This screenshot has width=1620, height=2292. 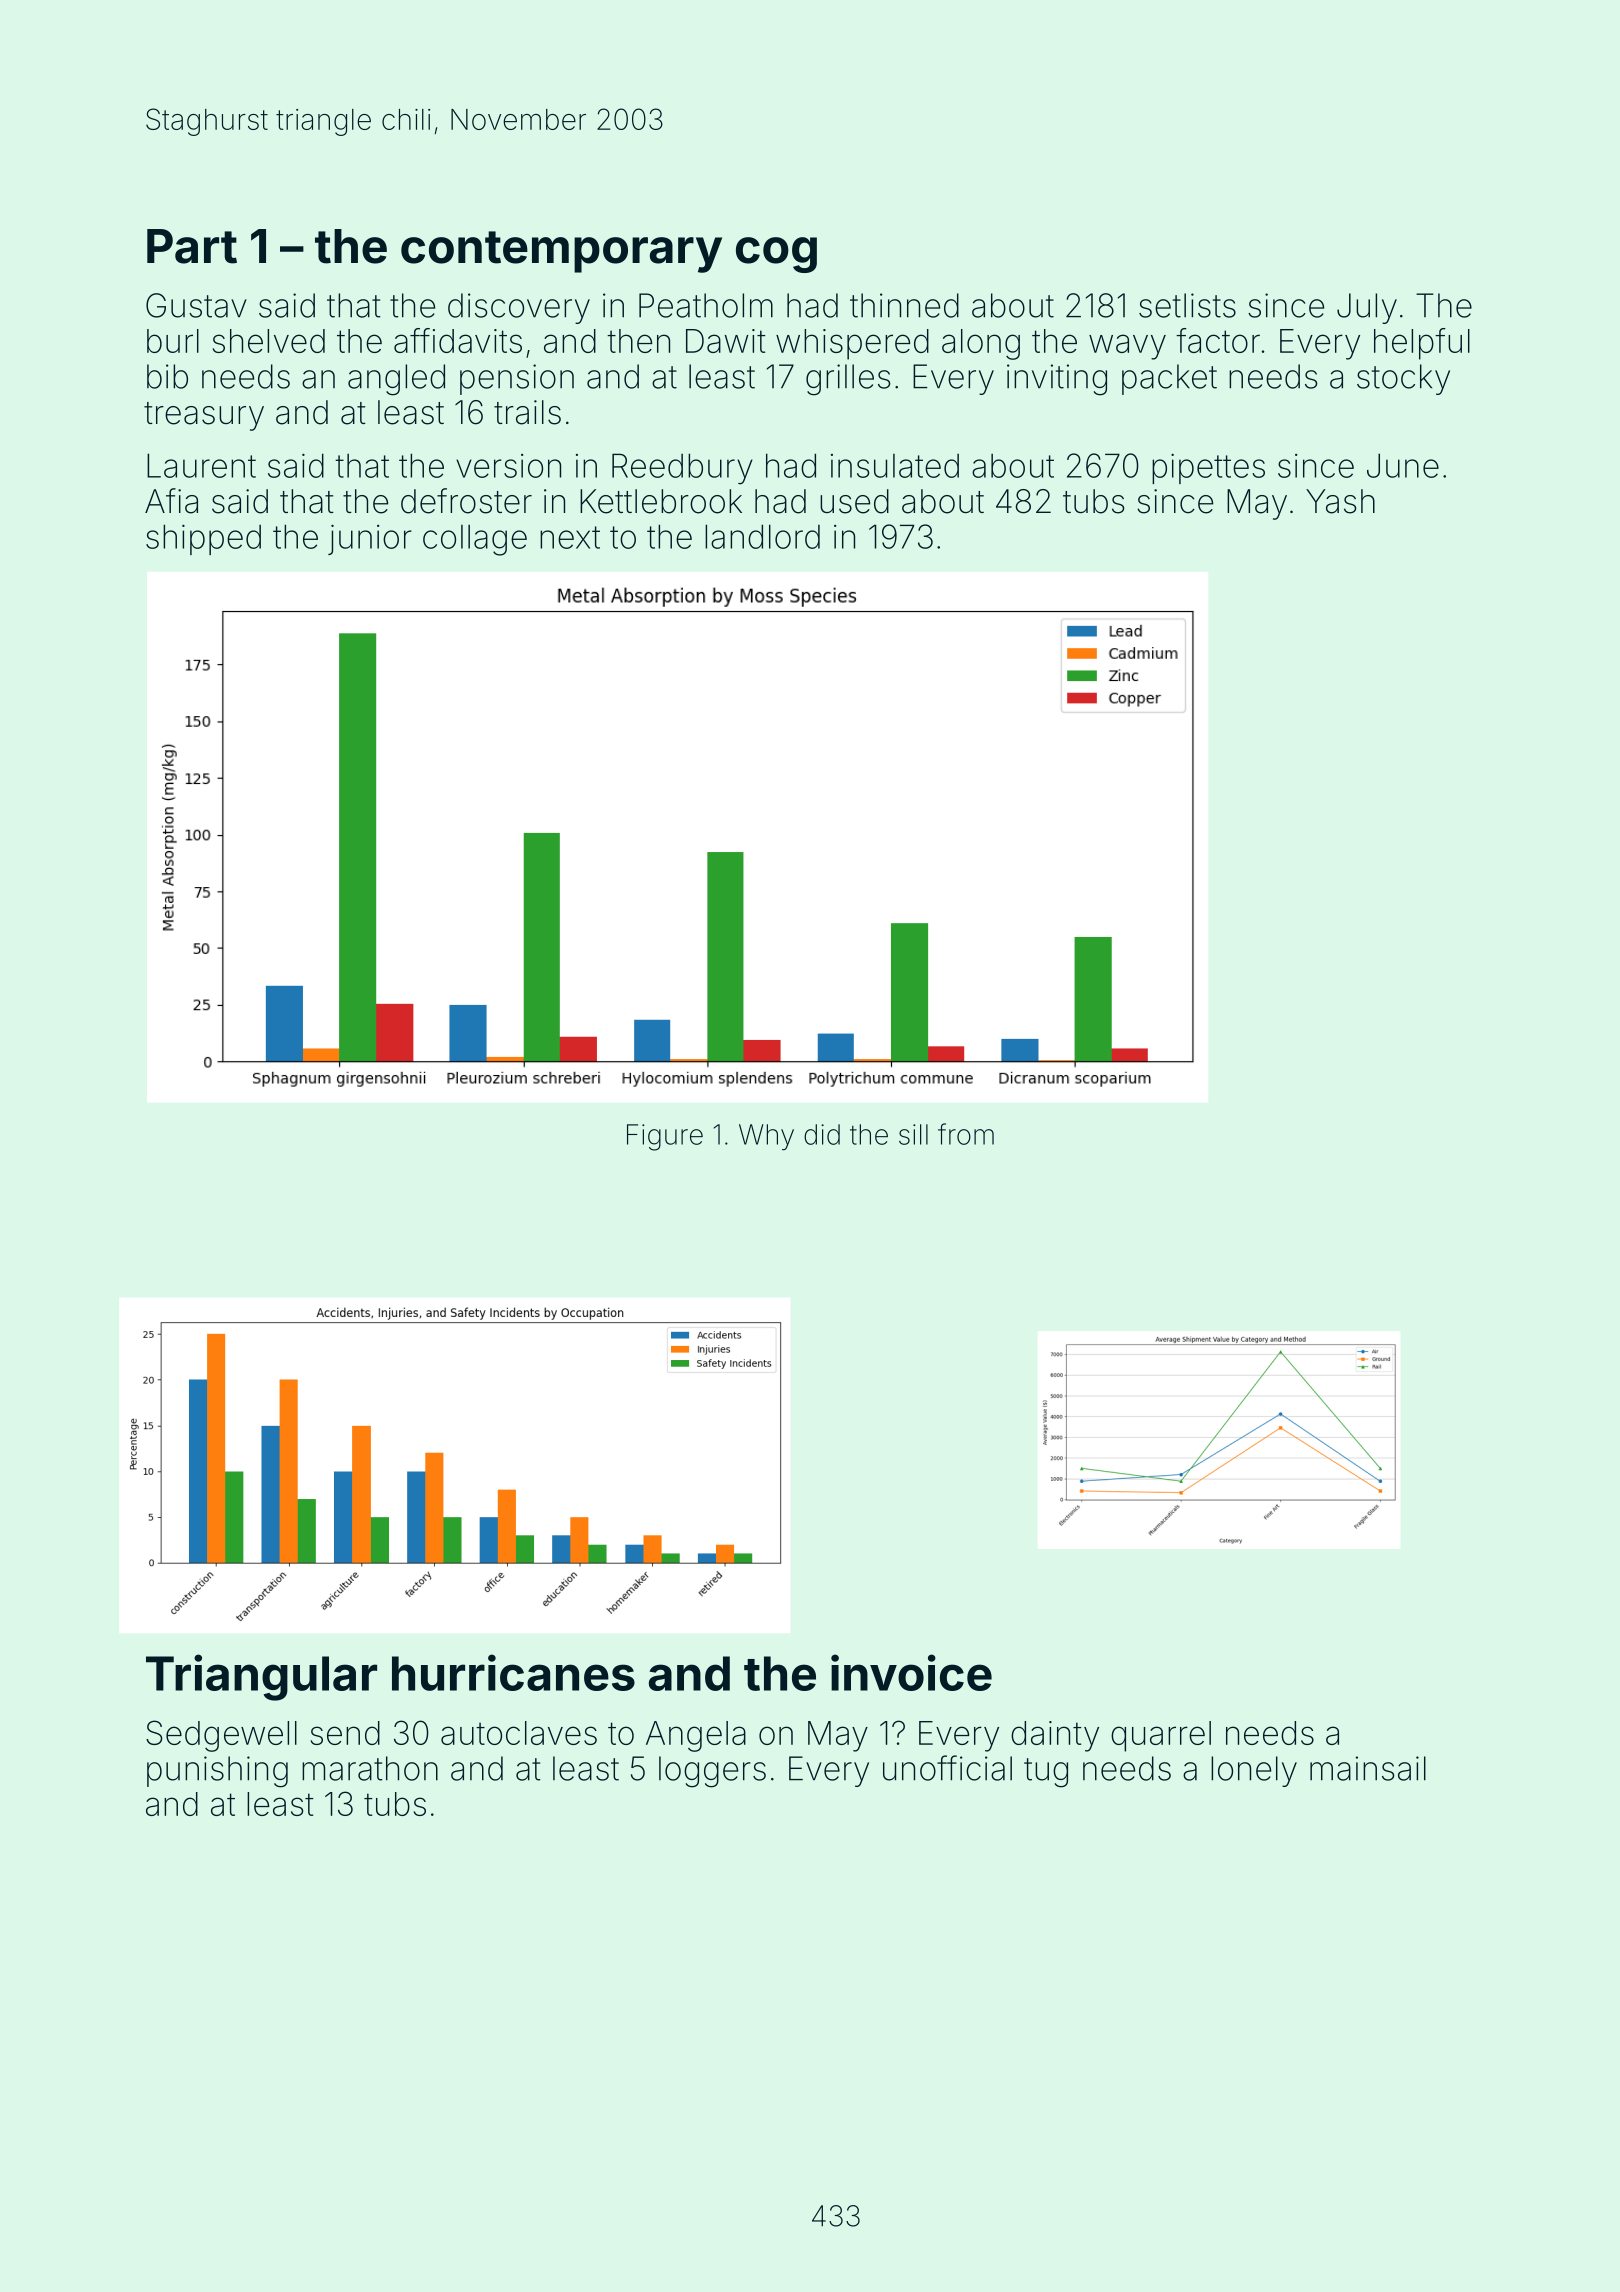 What do you see at coordinates (1187, 305) in the screenshot?
I see `setlists` at bounding box center [1187, 305].
